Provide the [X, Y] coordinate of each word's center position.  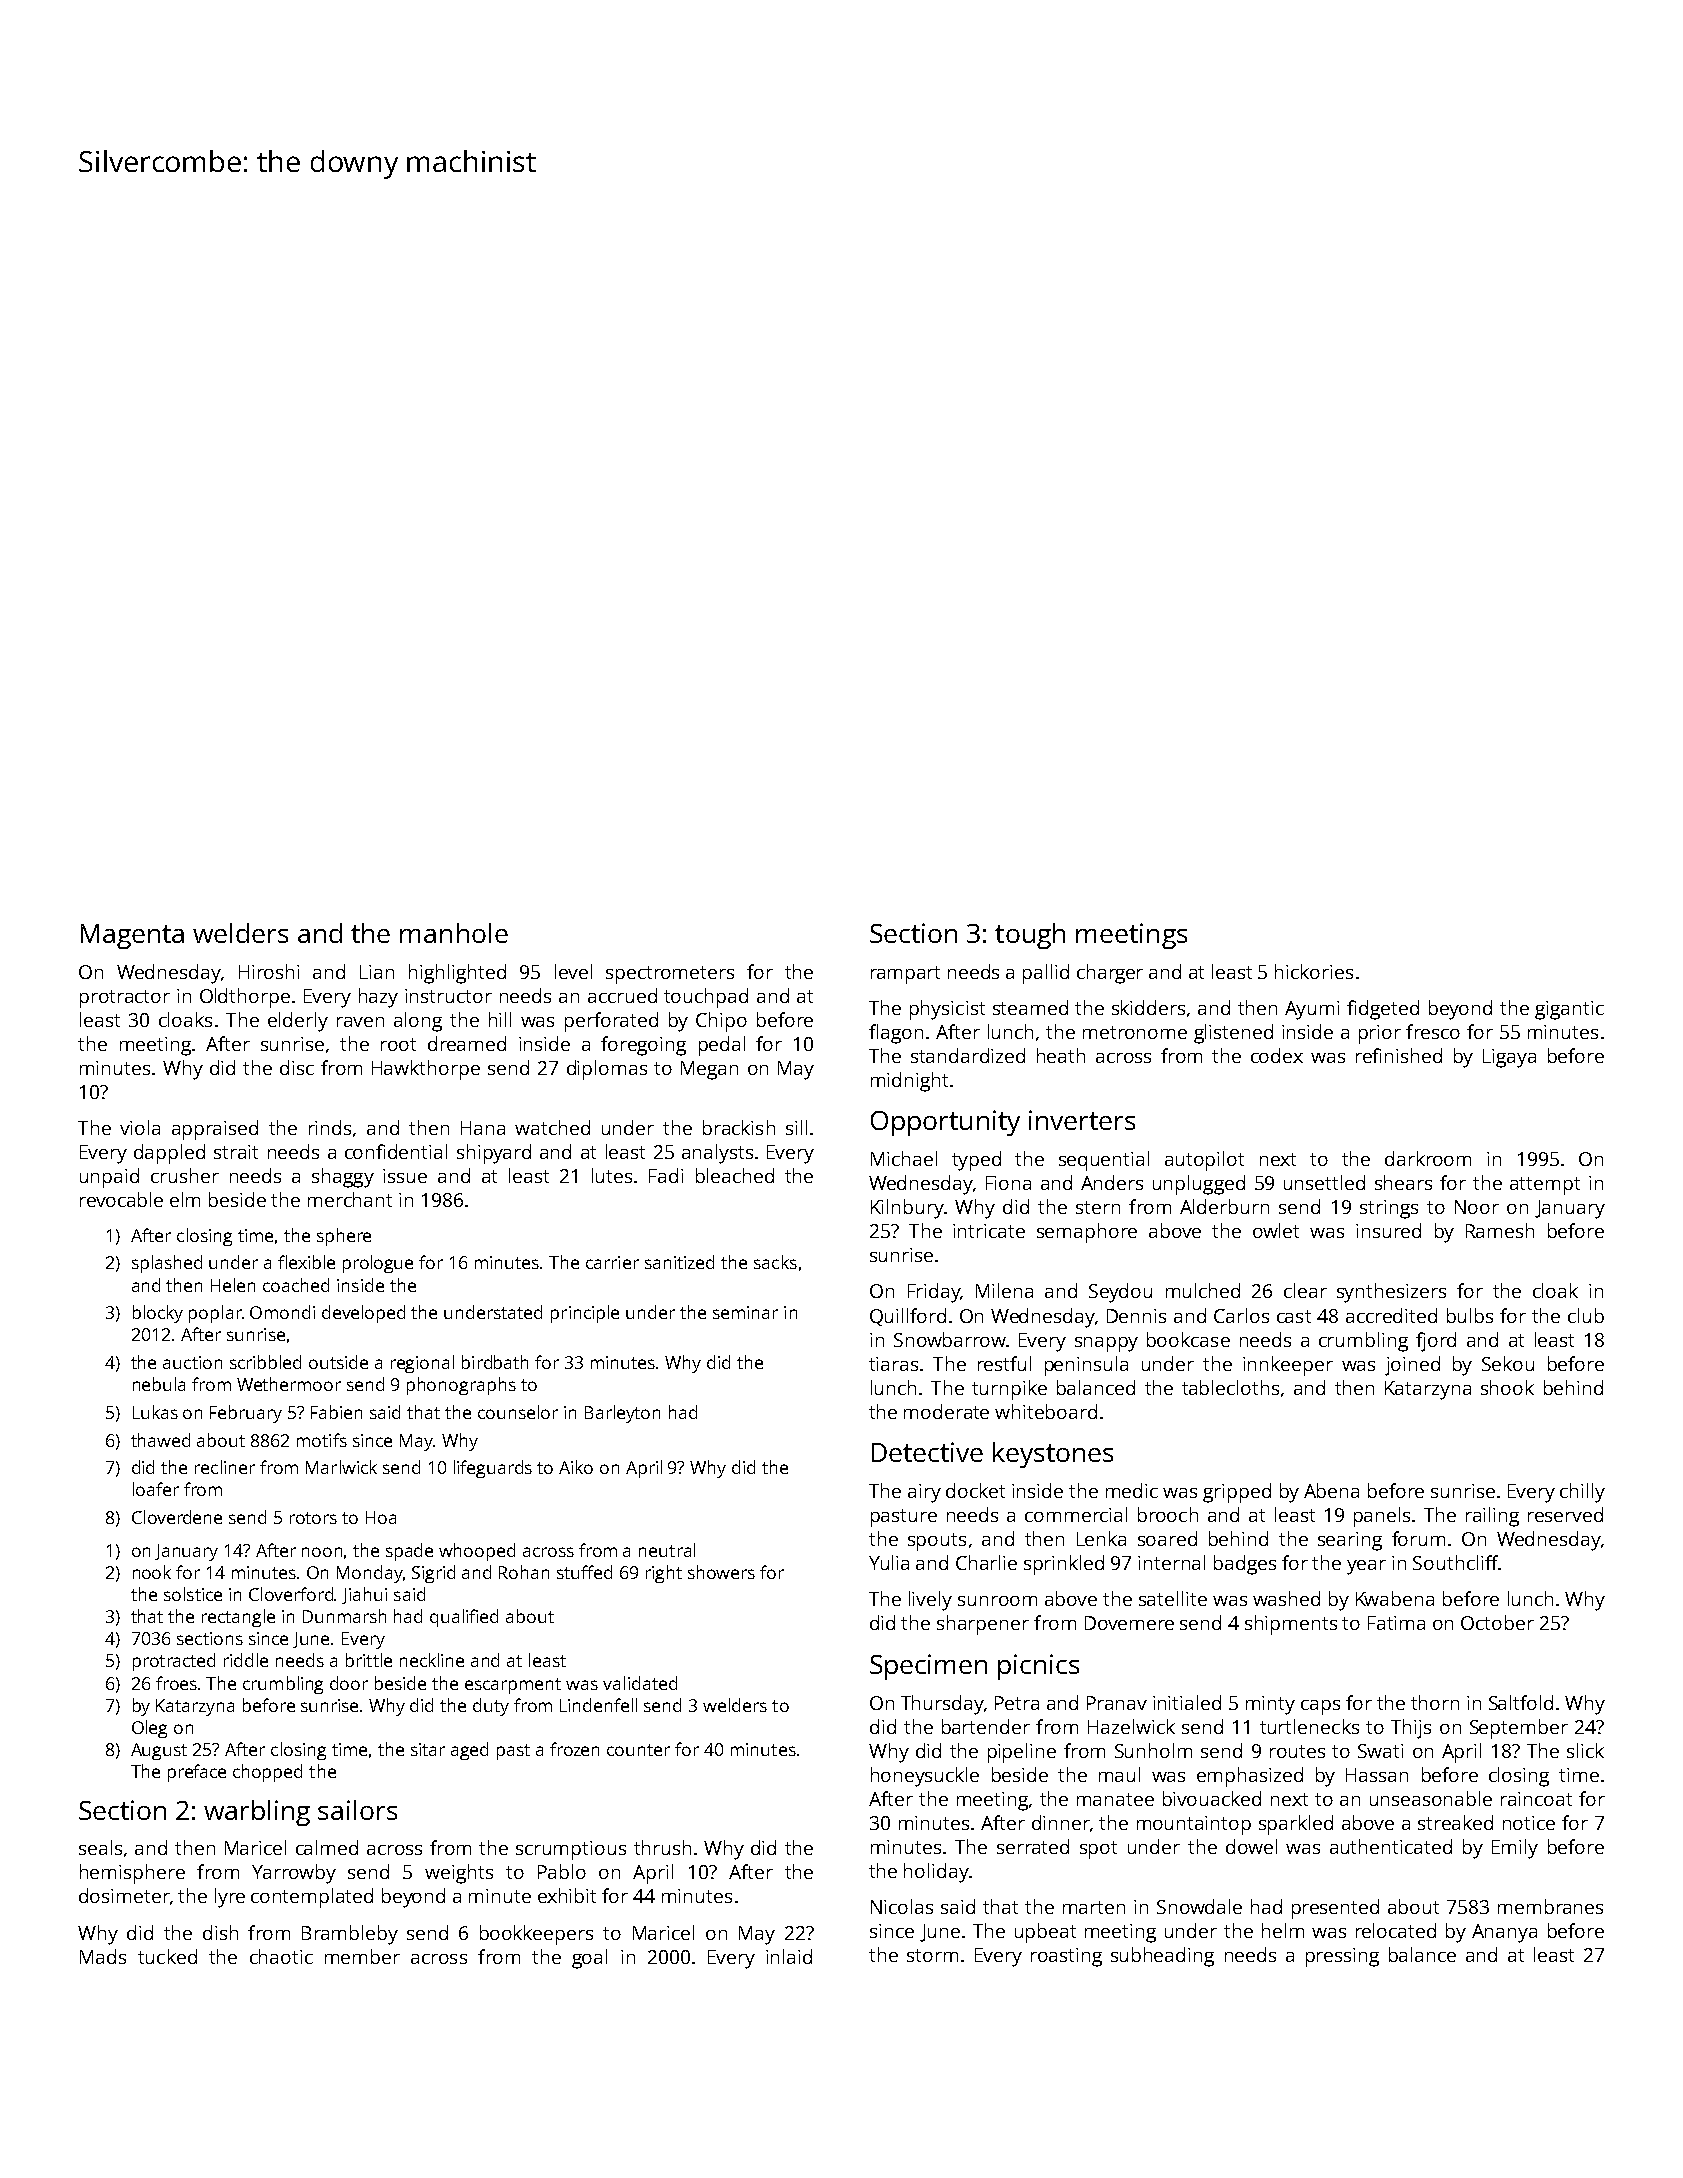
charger [1110, 974]
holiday [936, 1873]
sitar [428, 1749]
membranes [1550, 1906]
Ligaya [1509, 1058]
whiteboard [1046, 1411]
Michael [904, 1158]
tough [1030, 936]
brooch [1168, 1514]
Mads [103, 1956]
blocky [158, 1314]
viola [140, 1127]
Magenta [132, 936]
